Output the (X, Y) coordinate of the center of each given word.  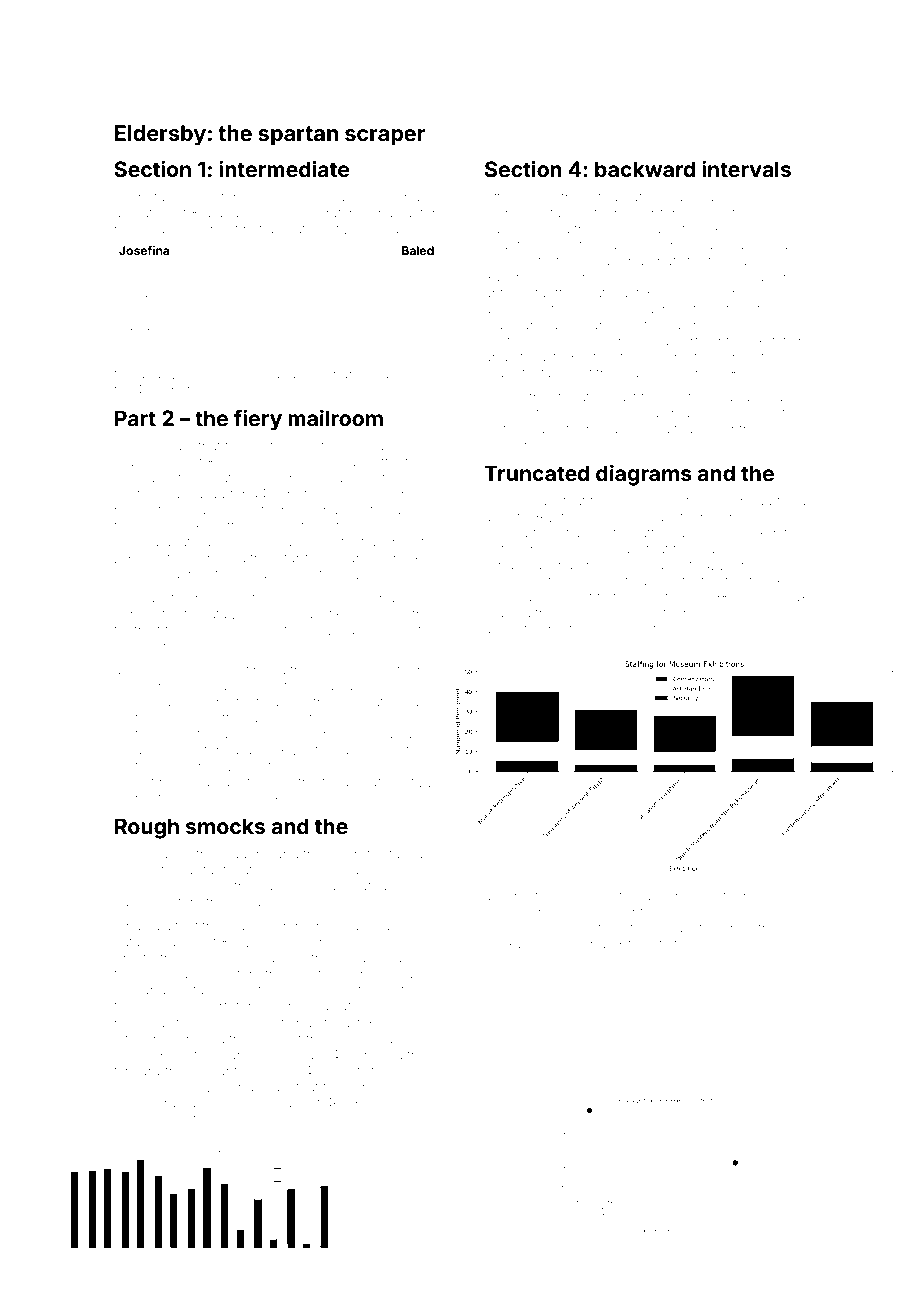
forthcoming (181, 959)
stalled (402, 854)
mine (174, 767)
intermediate (284, 169)
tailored (177, 197)
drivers (665, 896)
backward (645, 169)
